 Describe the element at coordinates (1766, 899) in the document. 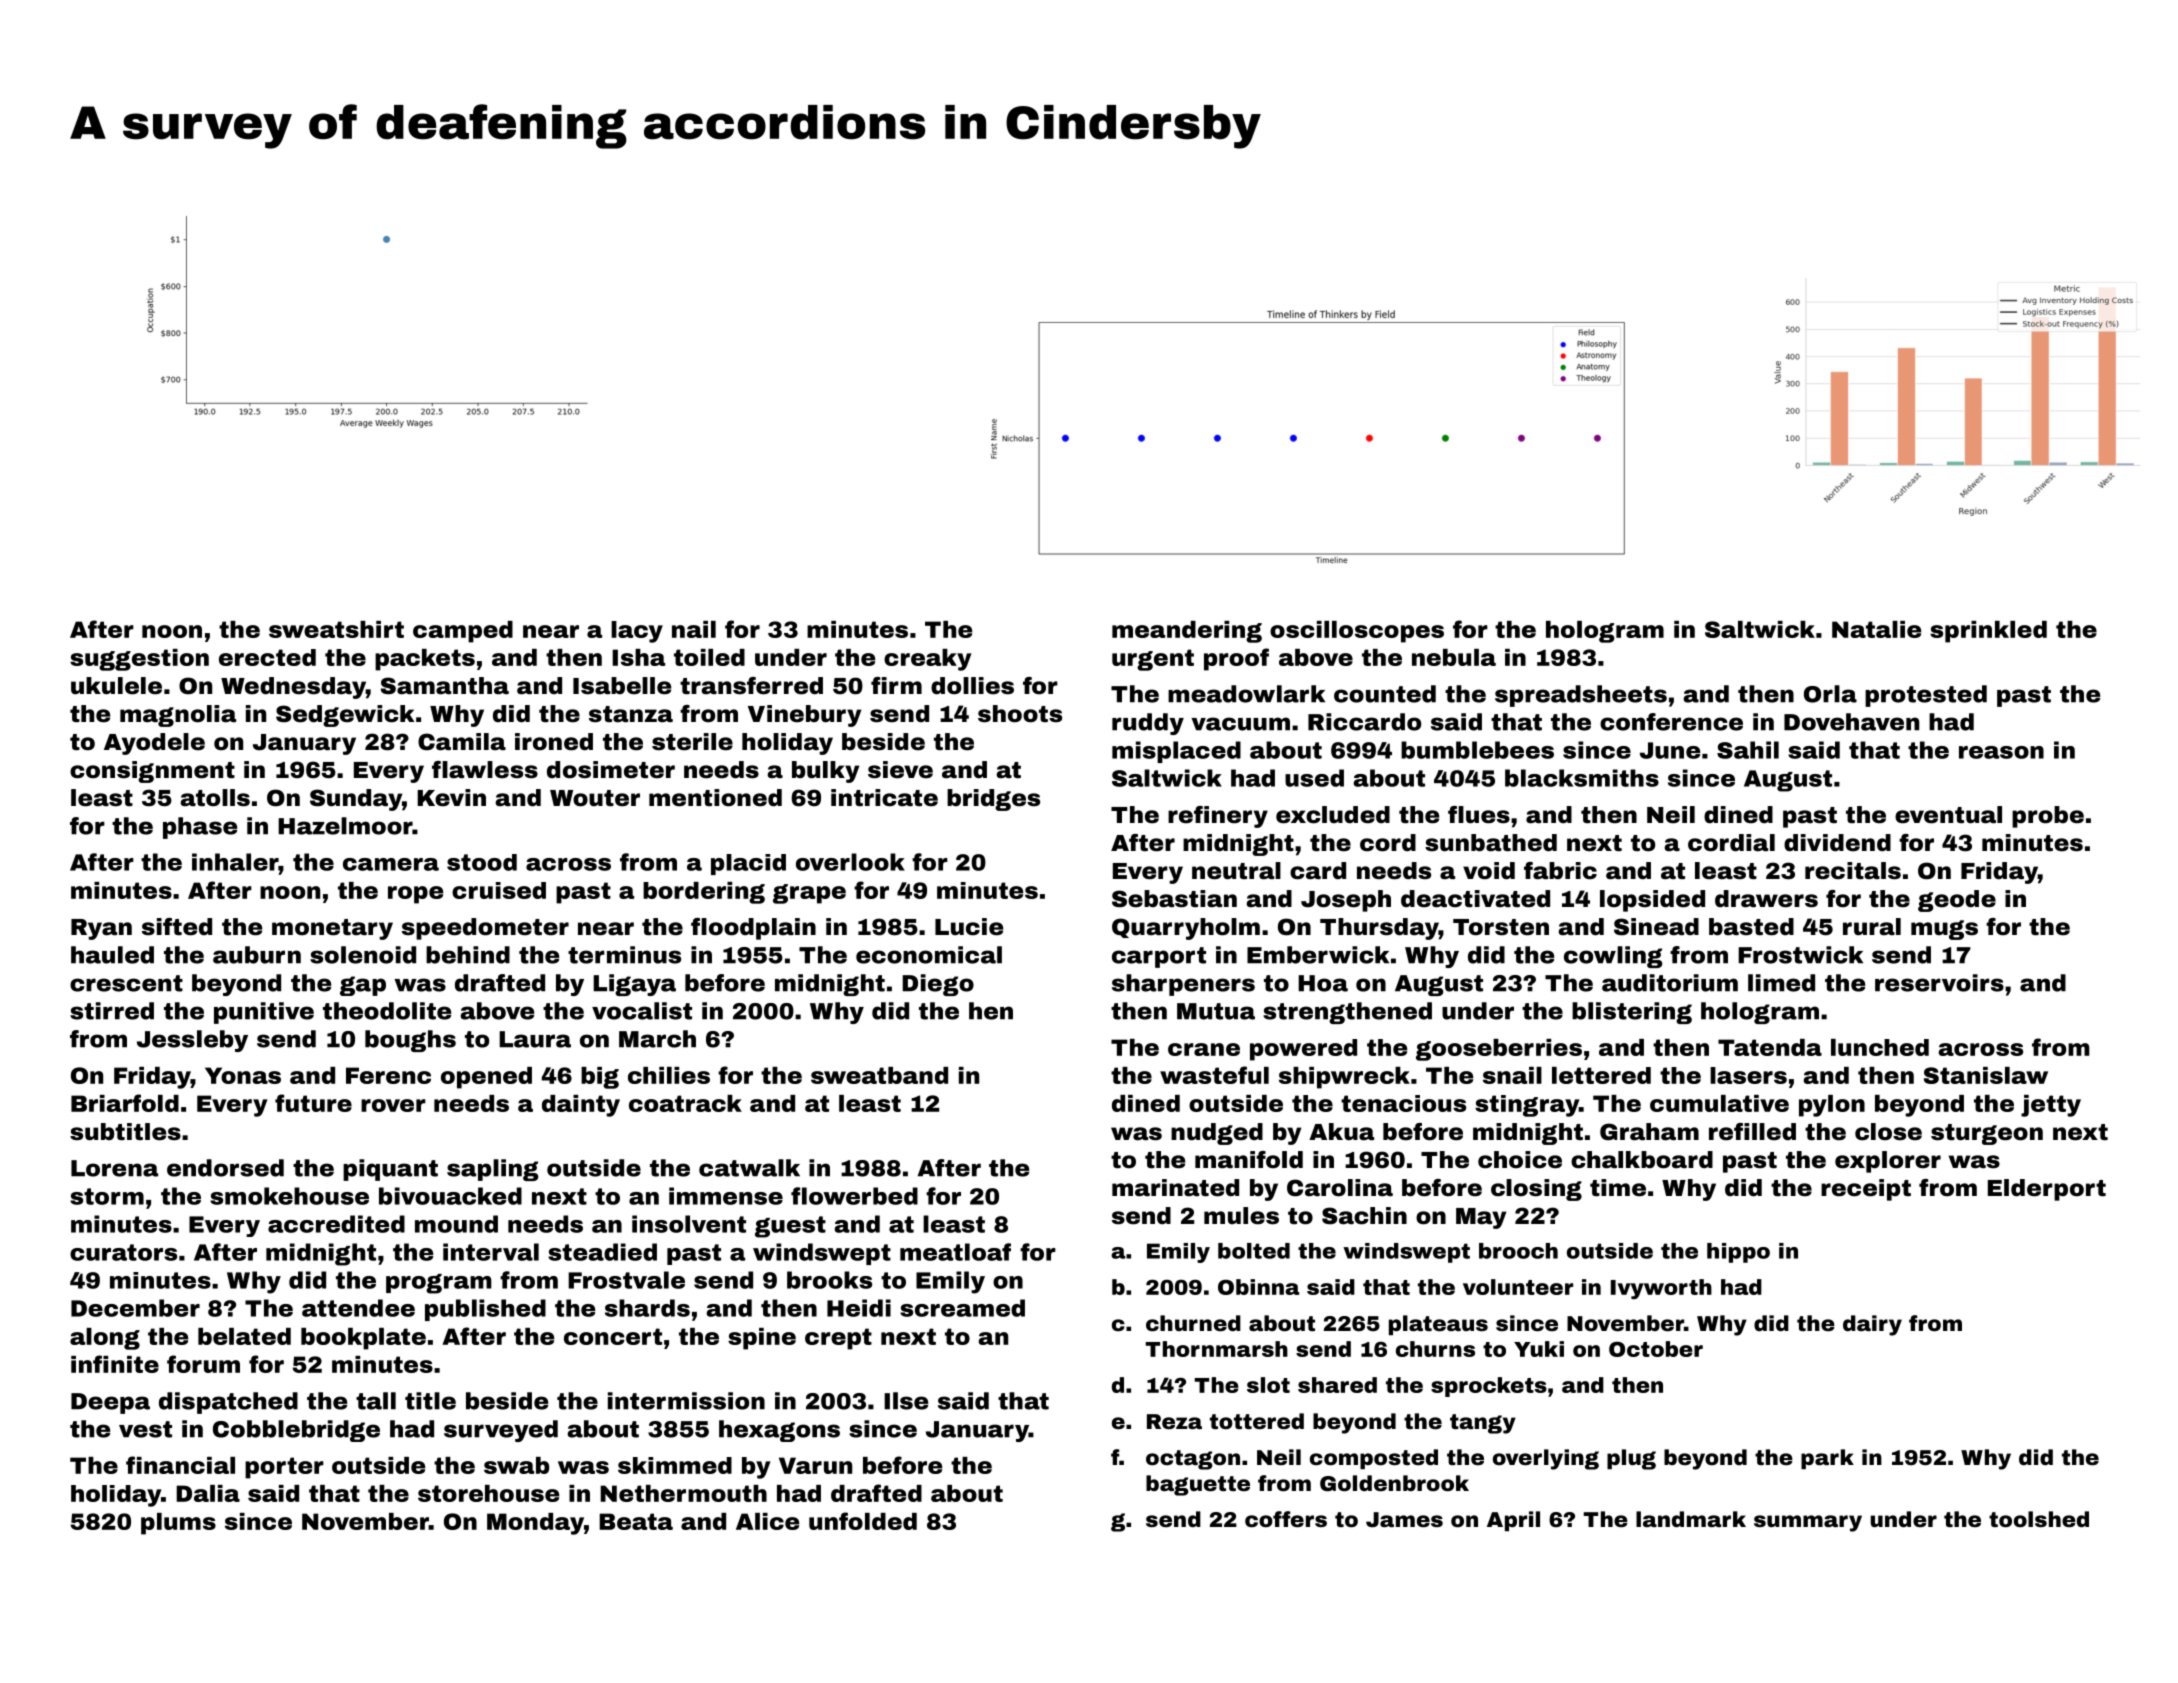

I see `drawers` at that location.
